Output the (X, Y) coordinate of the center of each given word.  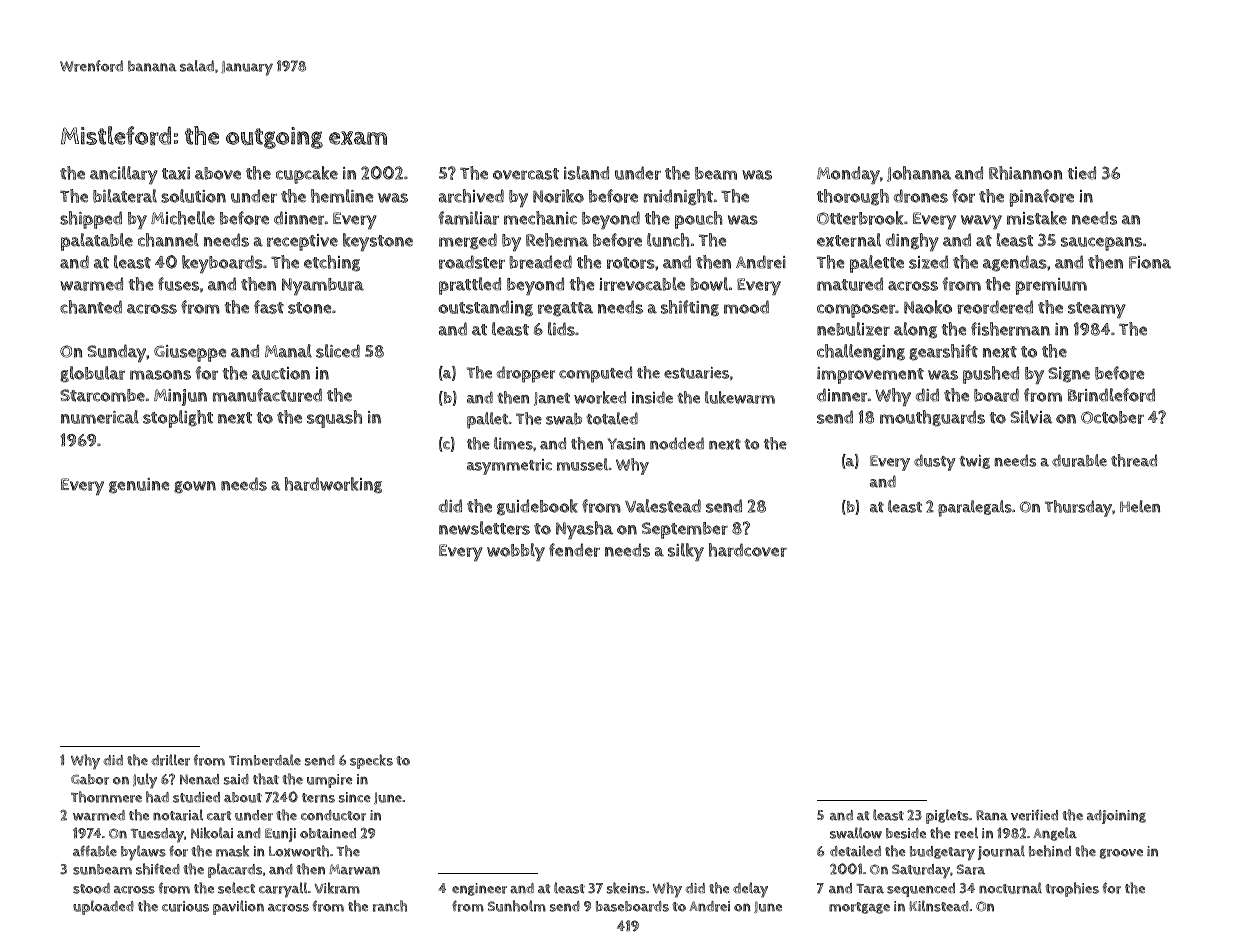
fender (574, 550)
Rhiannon (1025, 173)
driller (170, 760)
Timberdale (265, 760)
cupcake (307, 175)
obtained (328, 833)
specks (371, 761)
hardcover (747, 550)
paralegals (975, 508)
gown (195, 487)
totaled (612, 418)
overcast (526, 174)
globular (92, 374)
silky (686, 552)
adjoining (1116, 817)
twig (974, 462)
